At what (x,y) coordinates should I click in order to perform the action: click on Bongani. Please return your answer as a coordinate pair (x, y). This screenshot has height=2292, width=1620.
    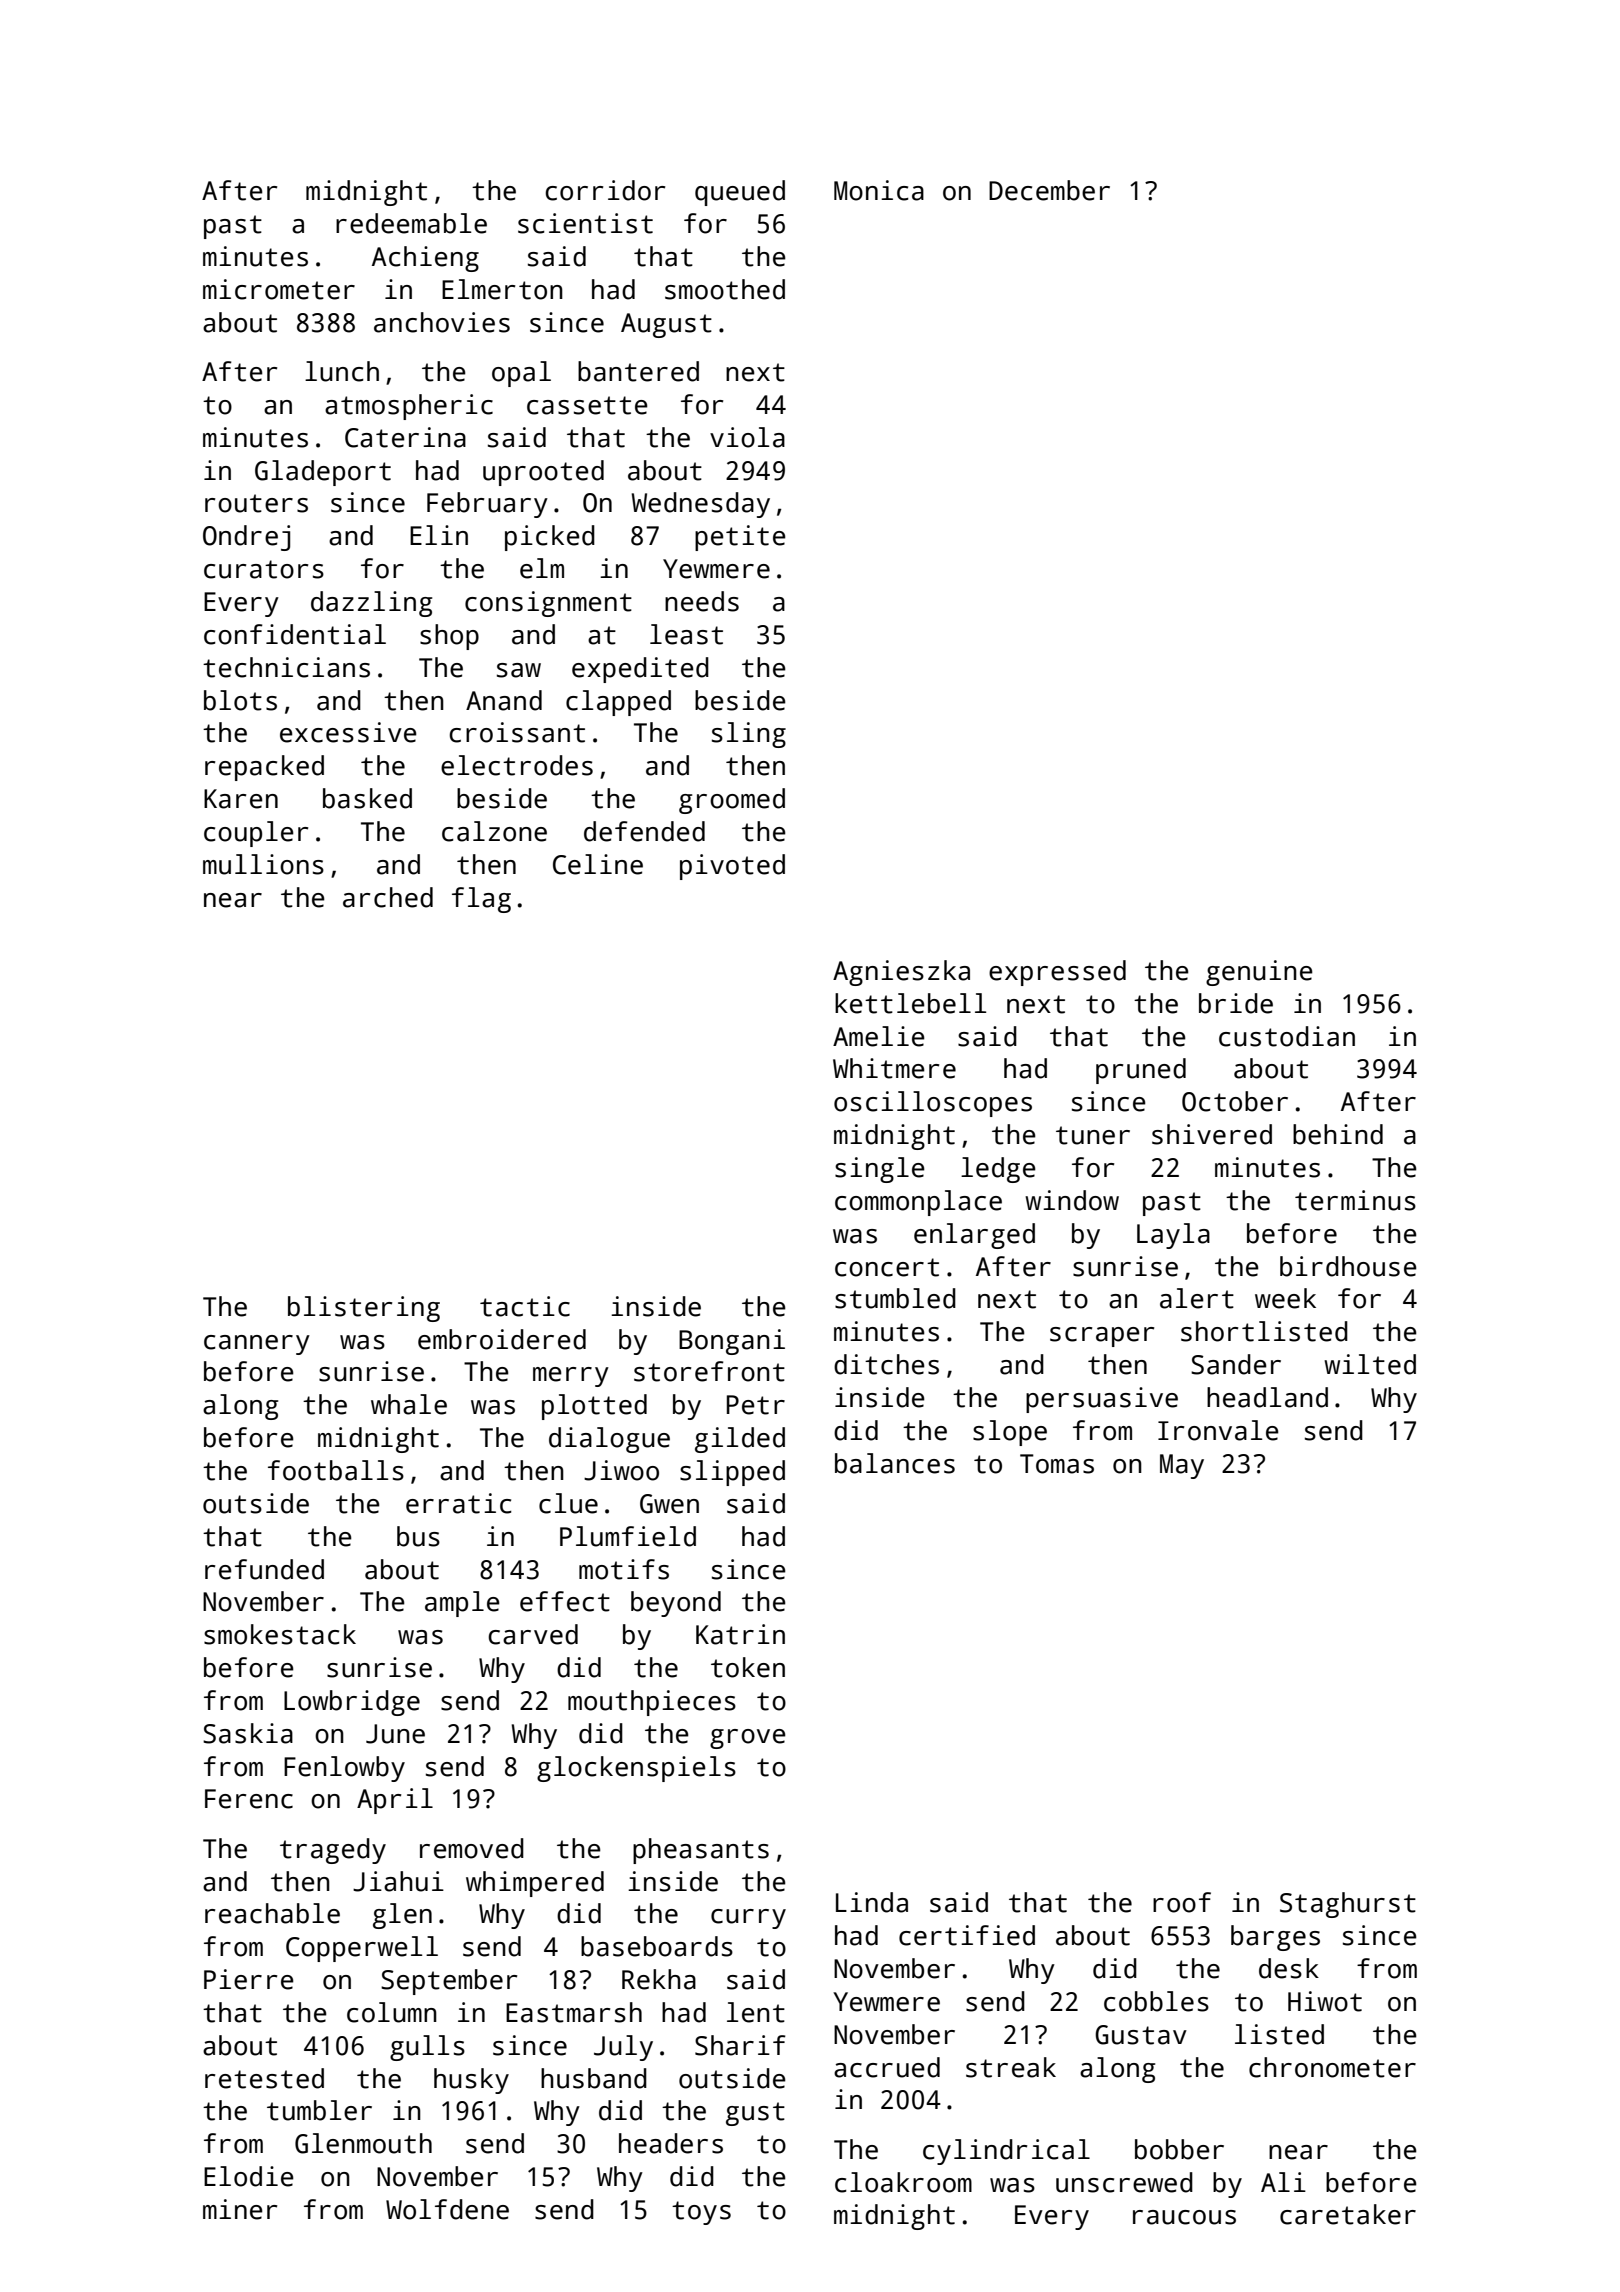
    Looking at the image, I should click on (732, 1342).
